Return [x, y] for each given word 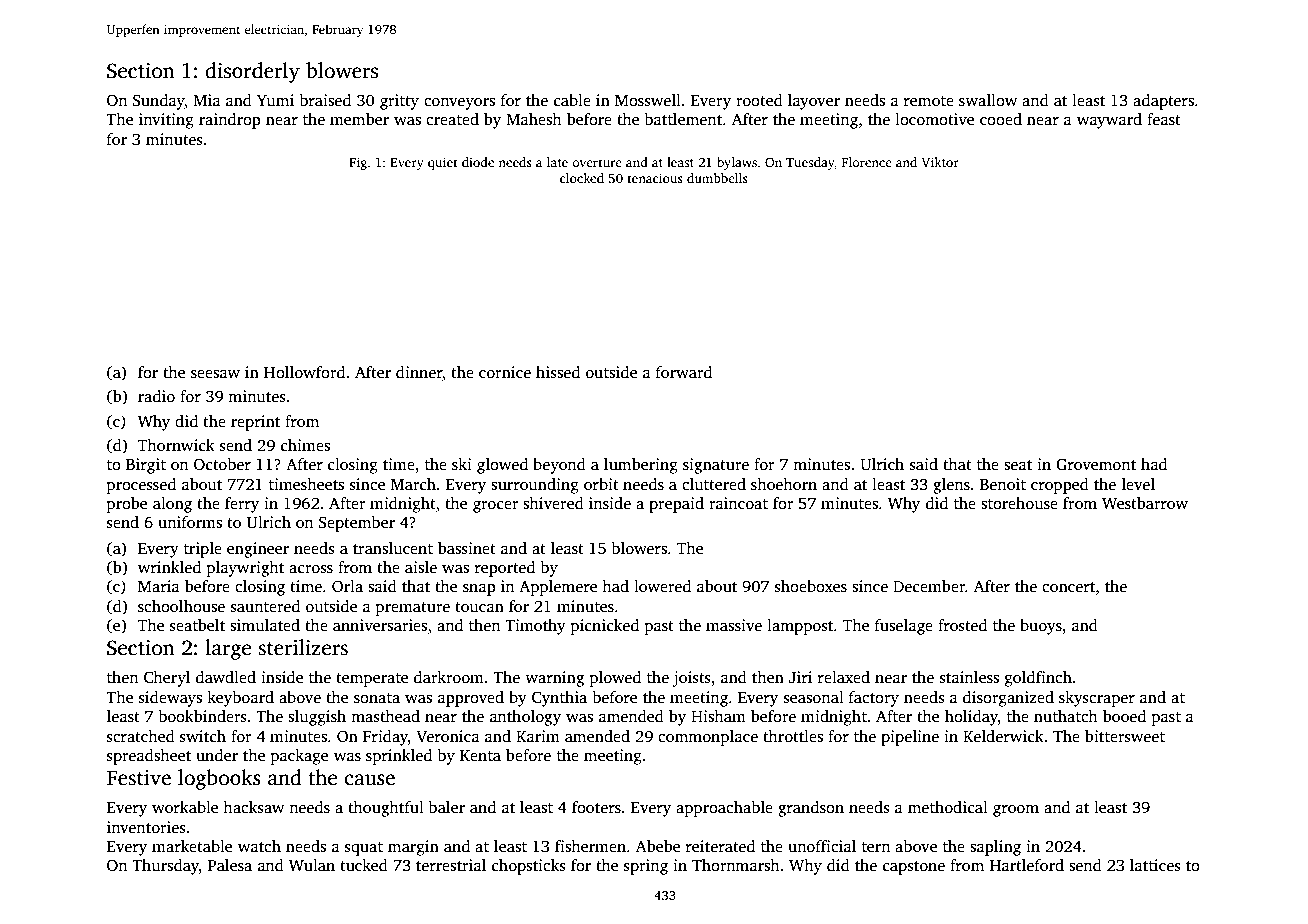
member [359, 119]
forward [684, 372]
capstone [914, 868]
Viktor [940, 162]
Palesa [229, 865]
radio [156, 396]
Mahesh [534, 119]
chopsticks [529, 867]
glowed [502, 466]
